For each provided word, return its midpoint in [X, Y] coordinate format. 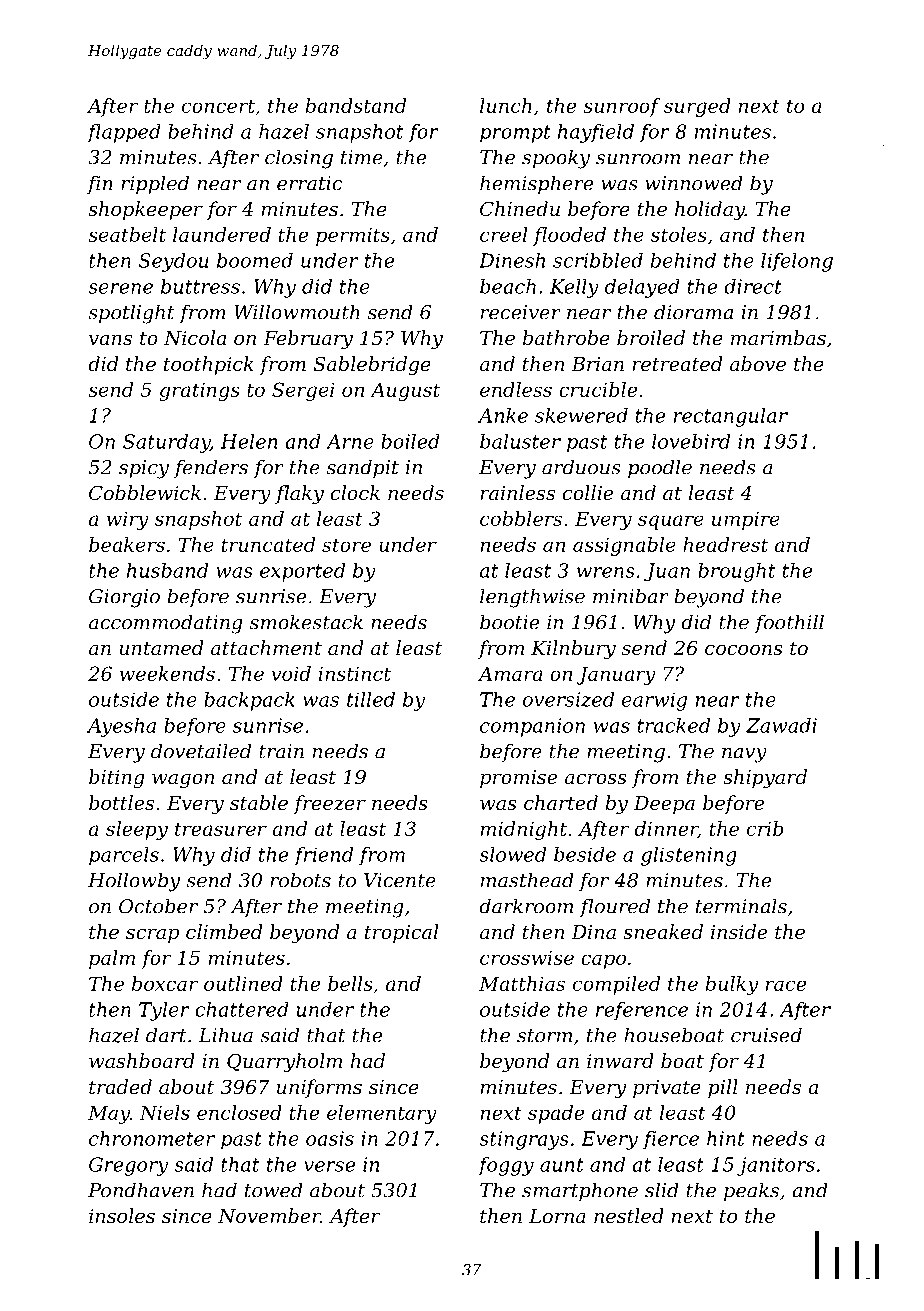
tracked [674, 725]
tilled [371, 699]
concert [218, 106]
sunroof [622, 107]
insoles [122, 1215]
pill [723, 1088]
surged [697, 107]
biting [117, 779]
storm [544, 1036]
